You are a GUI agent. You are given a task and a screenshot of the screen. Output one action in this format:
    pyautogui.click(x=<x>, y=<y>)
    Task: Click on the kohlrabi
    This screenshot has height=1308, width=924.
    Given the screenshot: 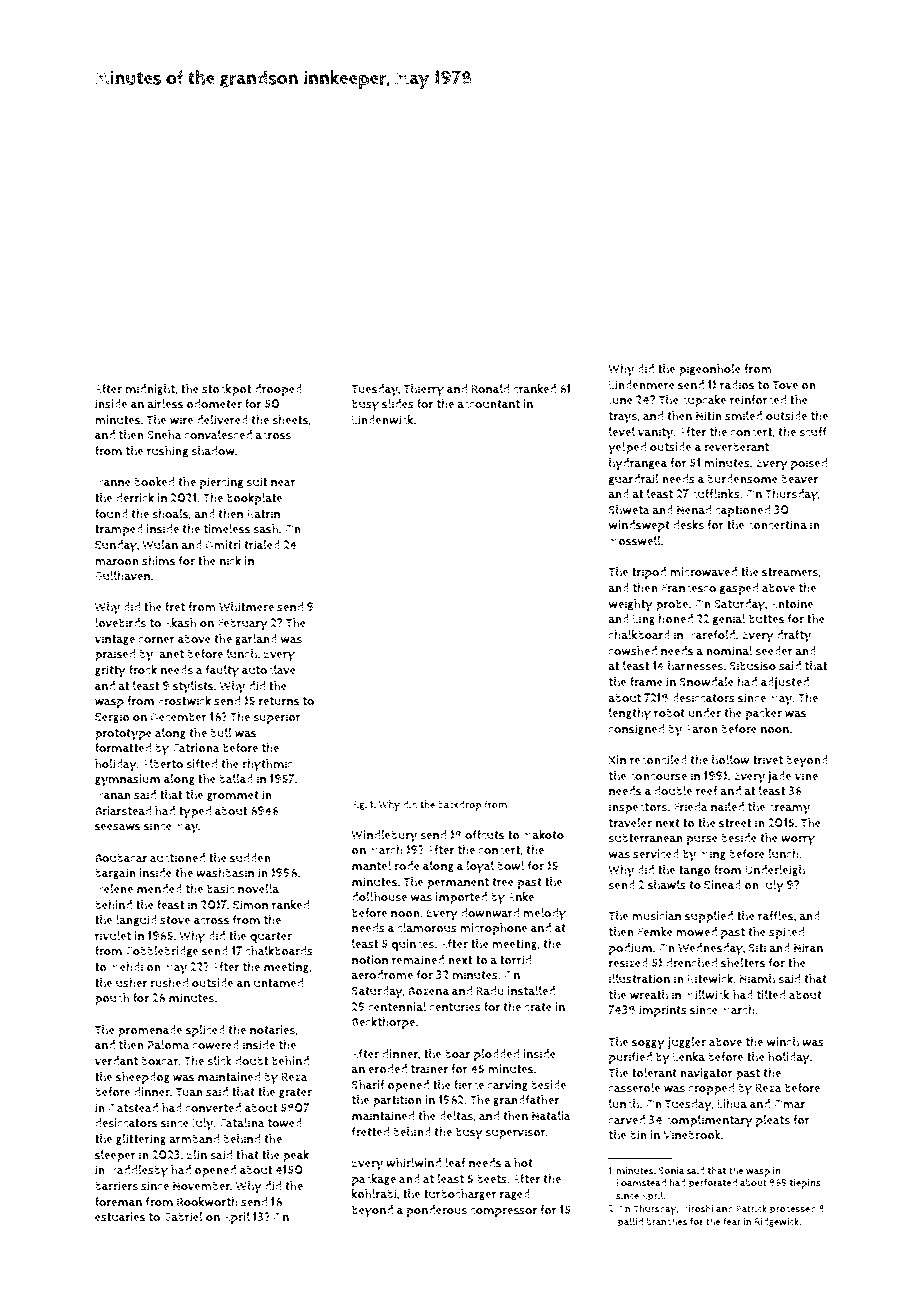 What is the action you would take?
    pyautogui.click(x=374, y=1194)
